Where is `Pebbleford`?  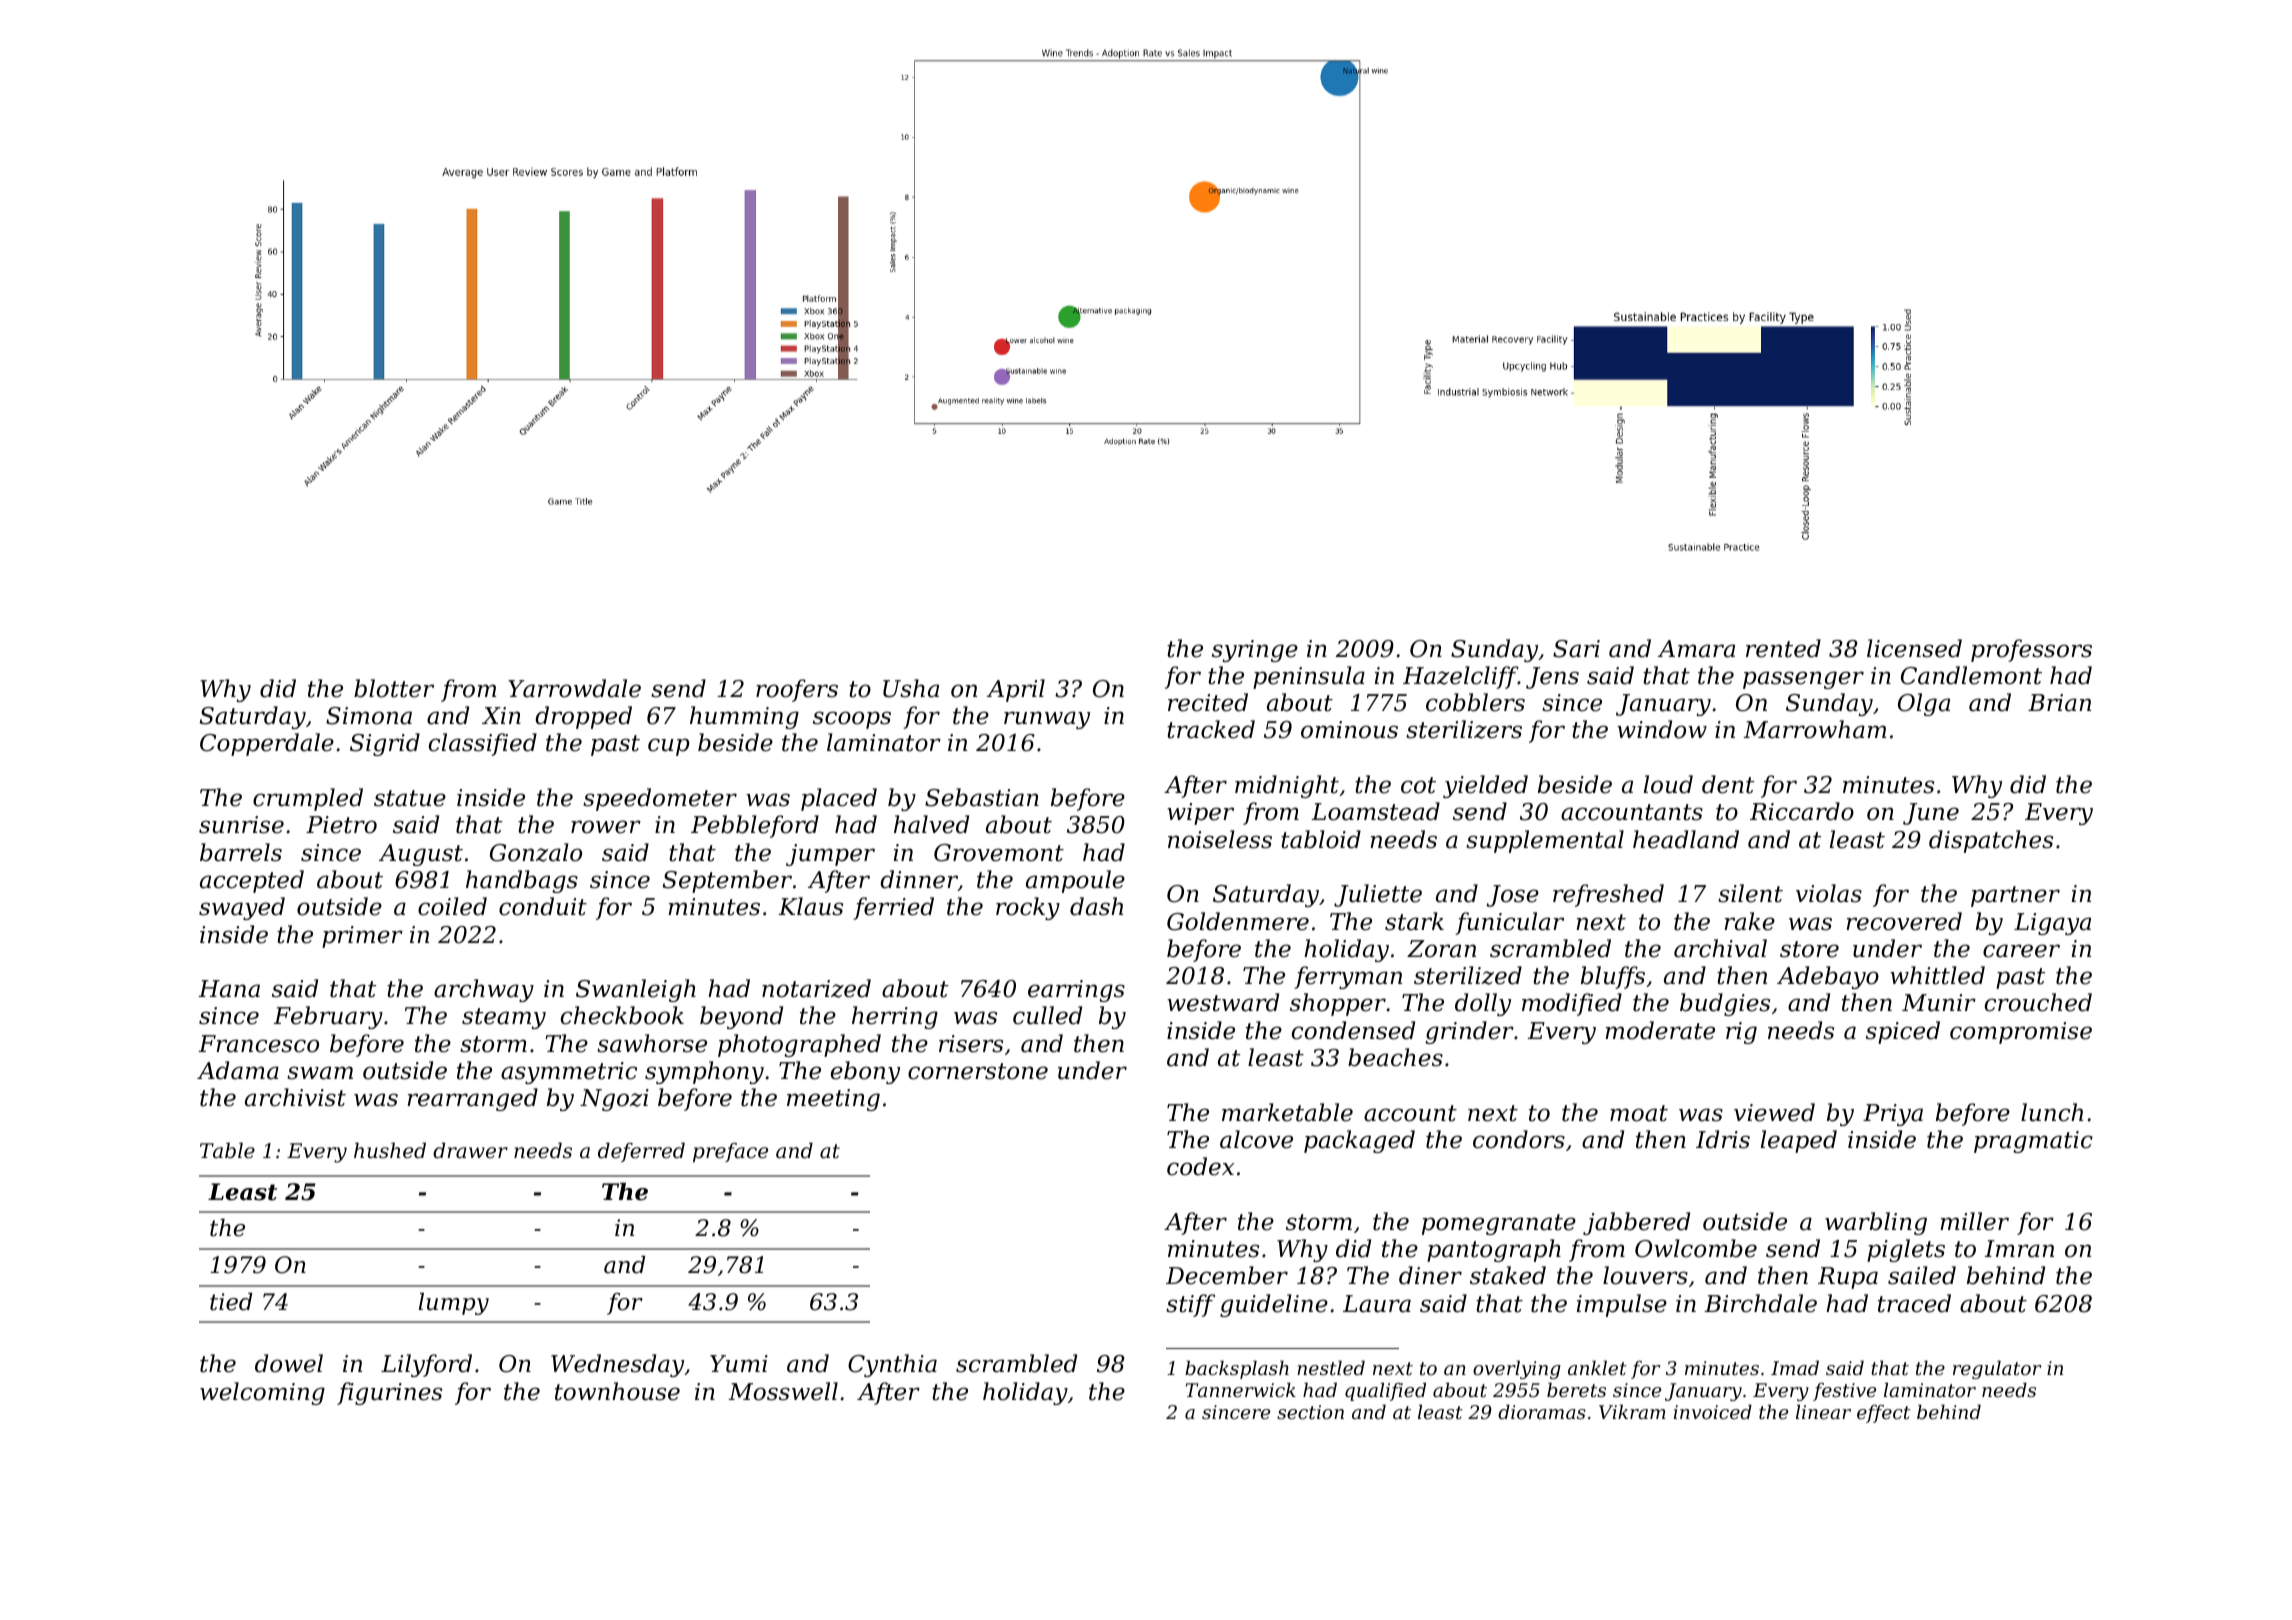
Pebbleford is located at coordinates (755, 826).
